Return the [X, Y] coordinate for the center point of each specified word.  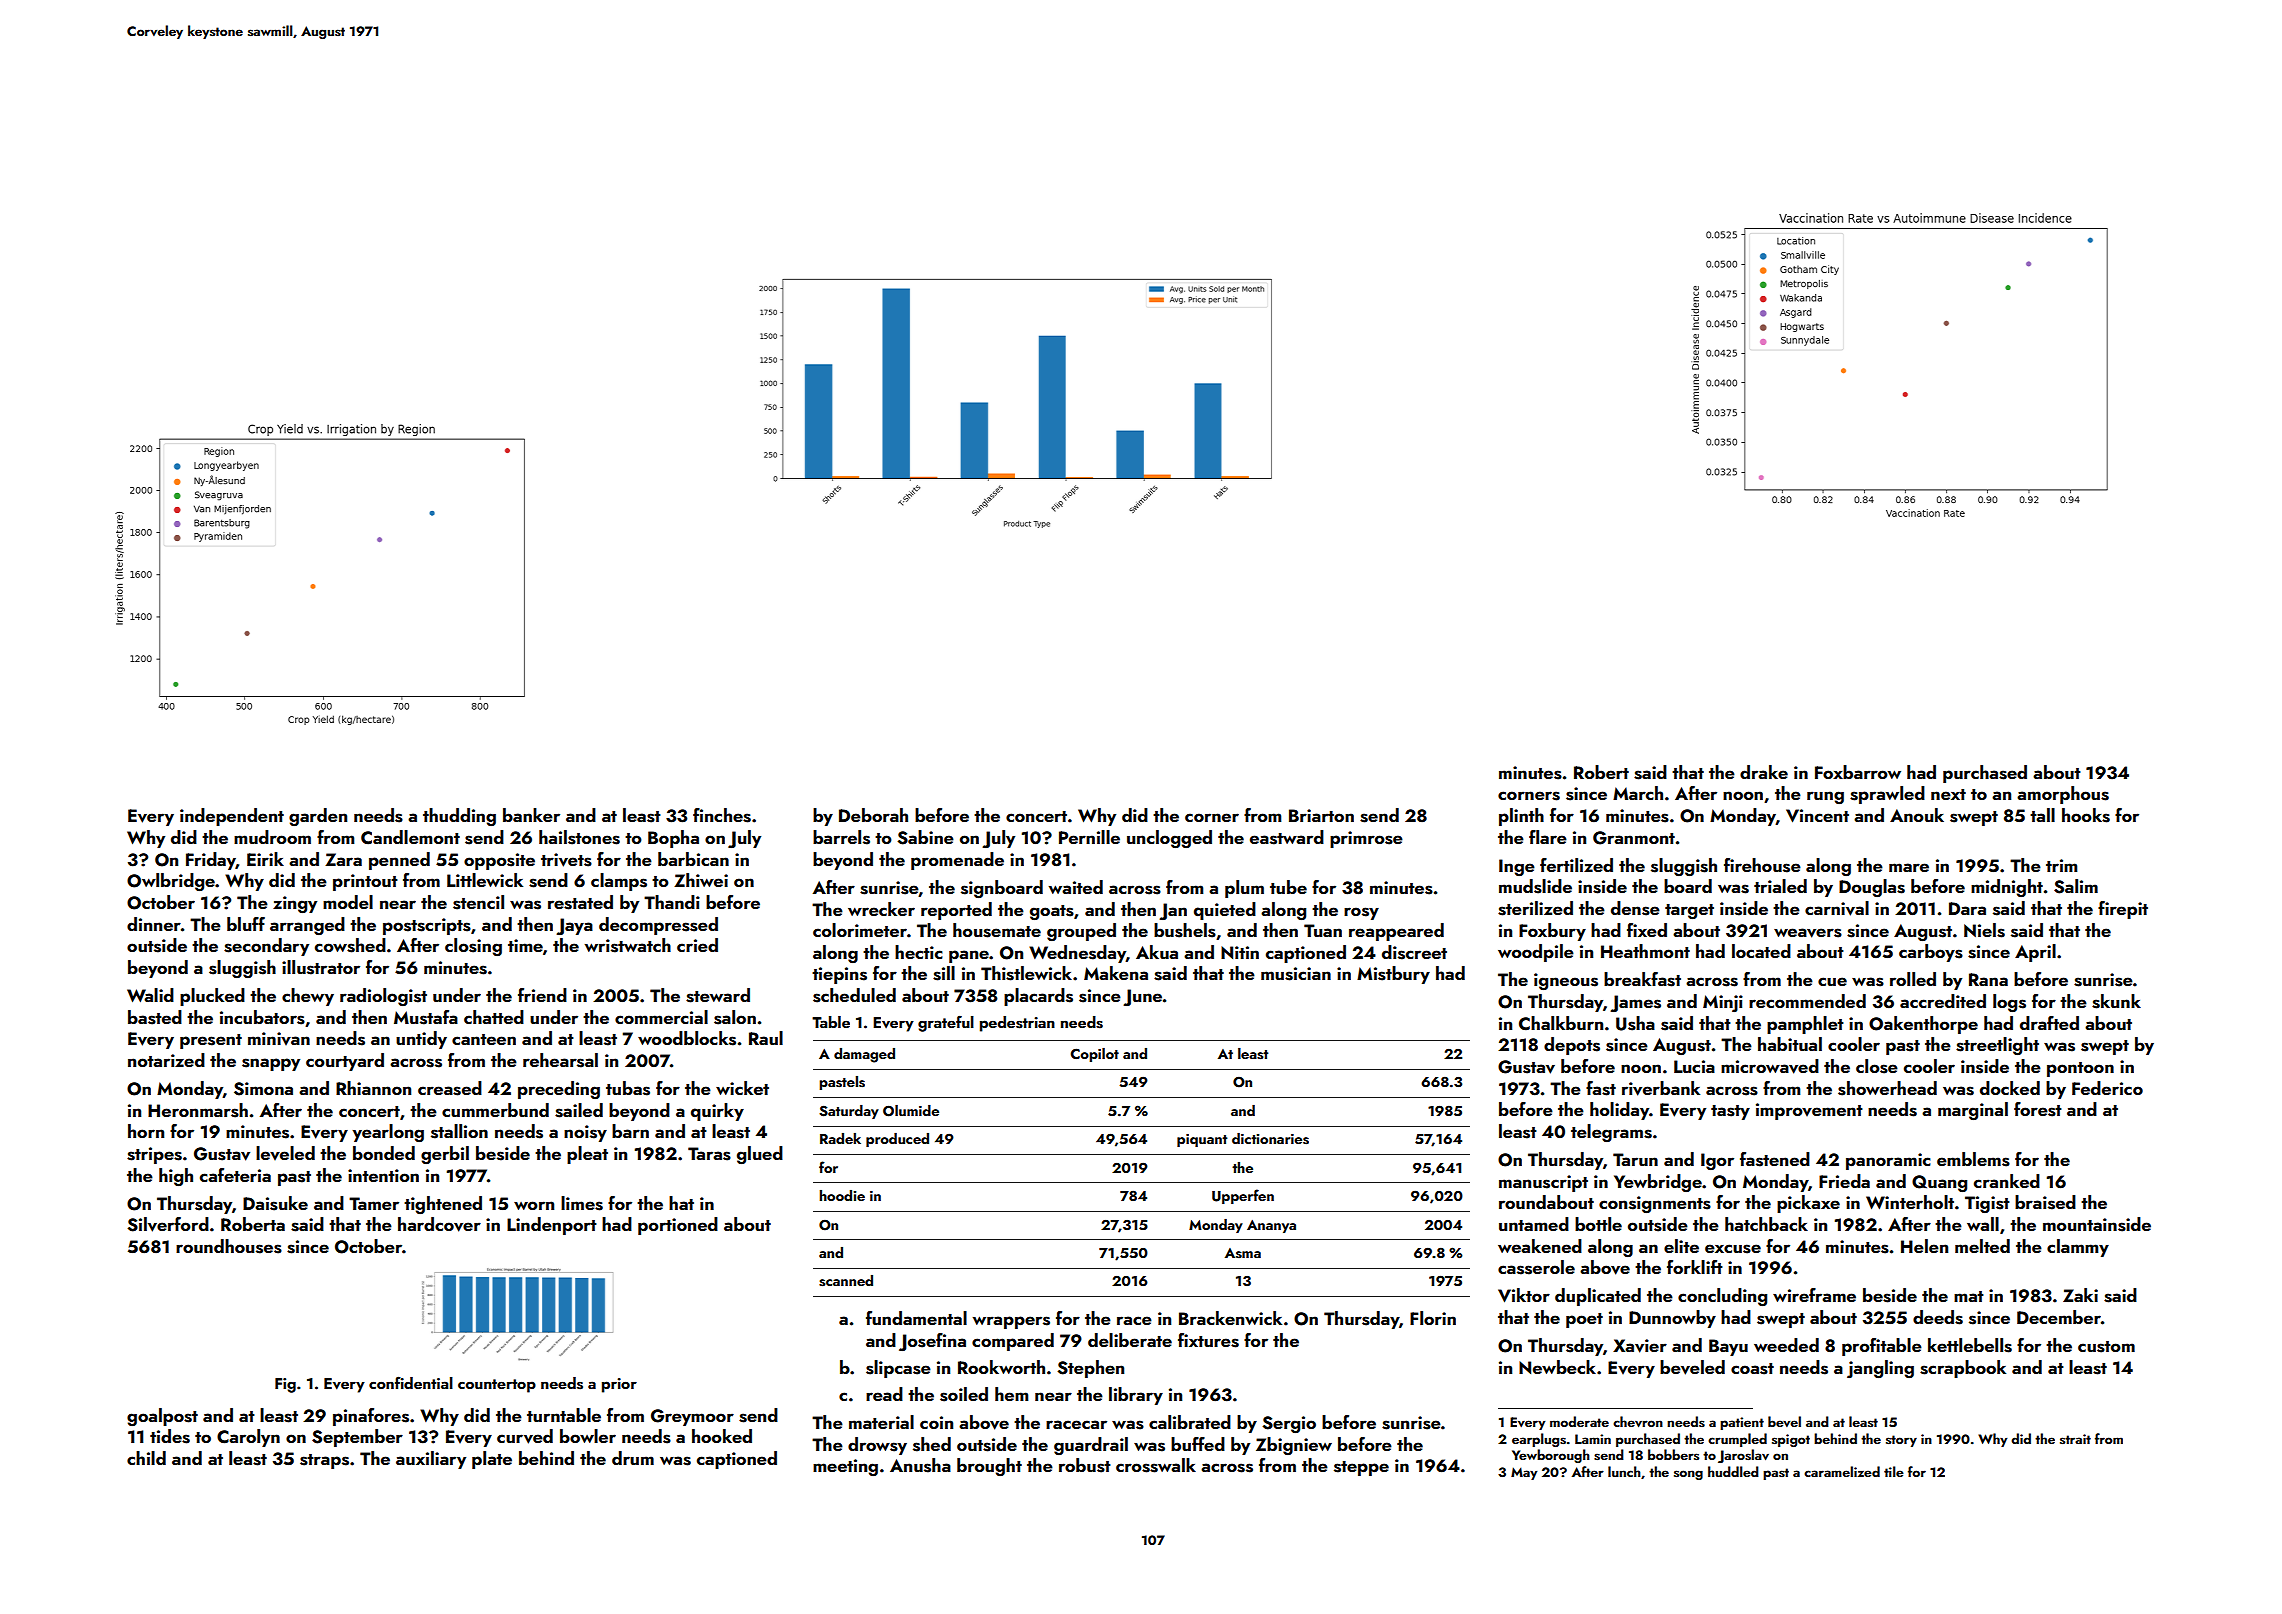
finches [722, 815]
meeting [845, 1467]
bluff [246, 924]
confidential [411, 1382]
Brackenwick [1230, 1318]
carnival [1837, 908]
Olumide [911, 1111]
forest [2038, 1109]
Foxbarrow [1858, 772]
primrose [1366, 839]
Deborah [873, 815]
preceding [559, 1090]
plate [492, 1460]
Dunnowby [1672, 1319]
